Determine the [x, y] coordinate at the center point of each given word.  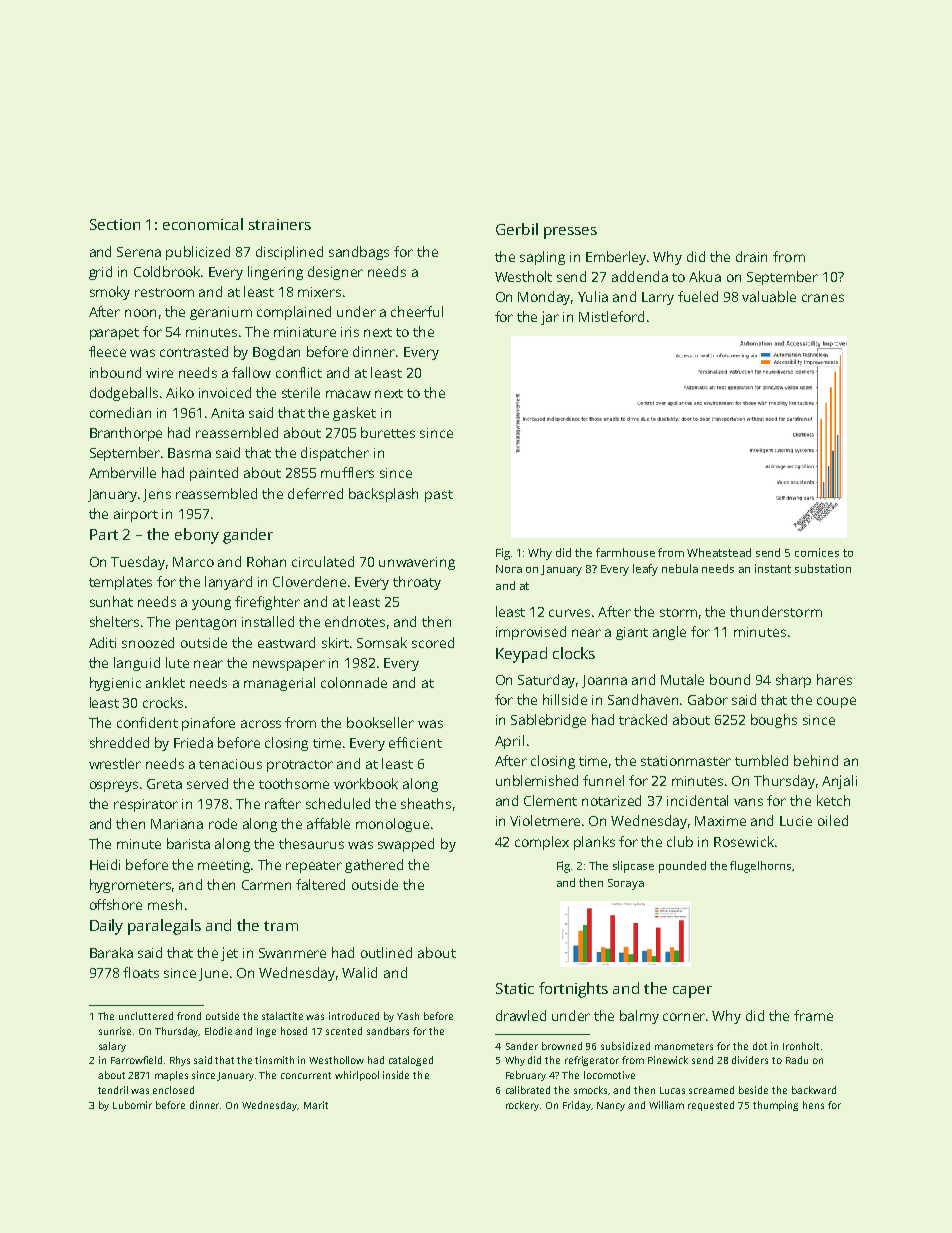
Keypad [521, 655]
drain [751, 256]
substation [823, 568]
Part [104, 534]
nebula [680, 568]
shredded [119, 742]
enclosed [173, 1090]
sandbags [359, 253]
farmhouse [625, 552]
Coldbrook [168, 271]
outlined [386, 952]
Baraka [111, 952]
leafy [645, 570]
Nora [509, 569]
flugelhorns [760, 867]
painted [214, 474]
